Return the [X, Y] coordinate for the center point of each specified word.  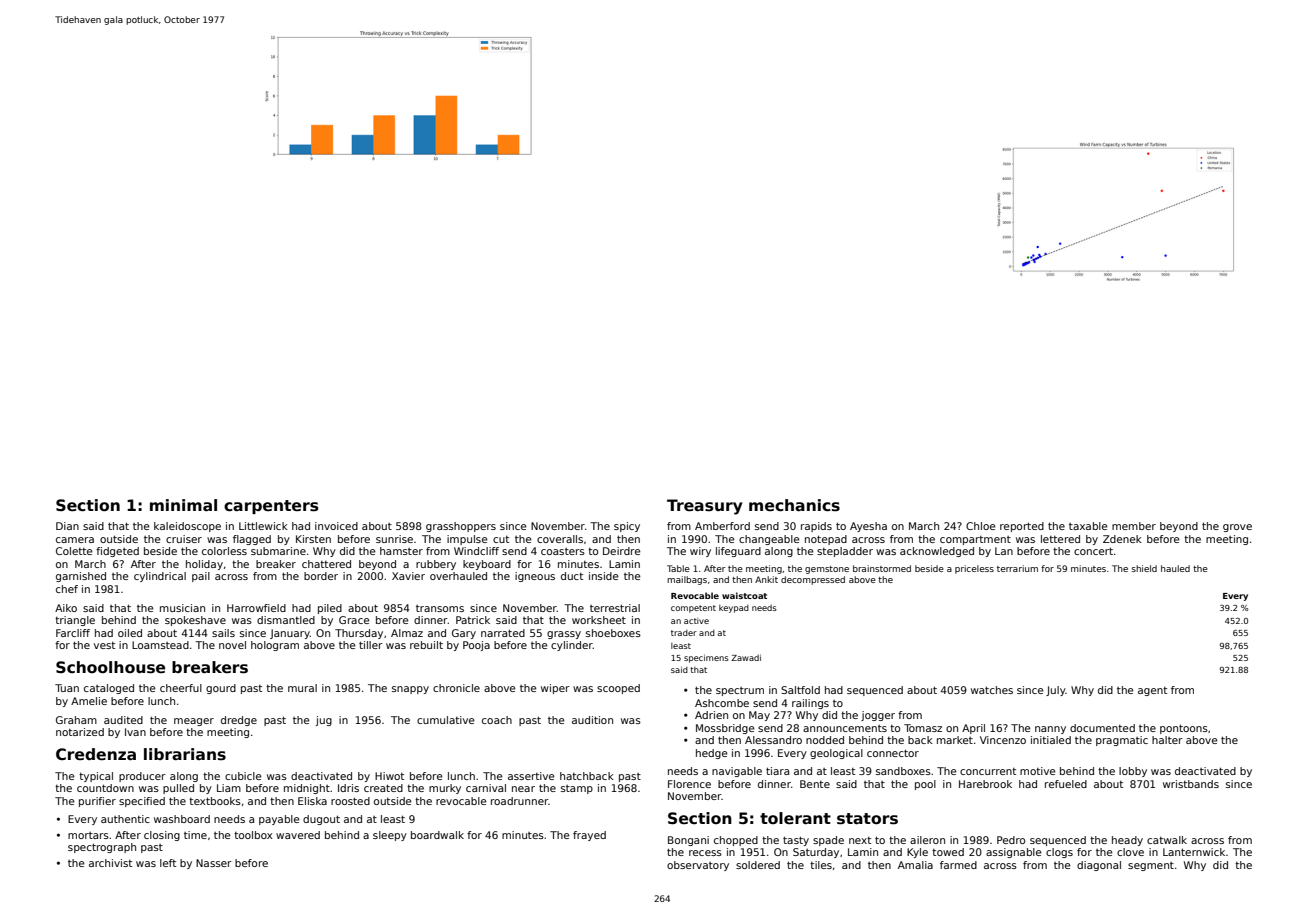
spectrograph [102, 848]
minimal [183, 505]
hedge [712, 754]
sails [223, 633]
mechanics [794, 505]
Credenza [96, 754]
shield [1144, 568]
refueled [1066, 784]
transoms [440, 608]
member [1134, 526]
